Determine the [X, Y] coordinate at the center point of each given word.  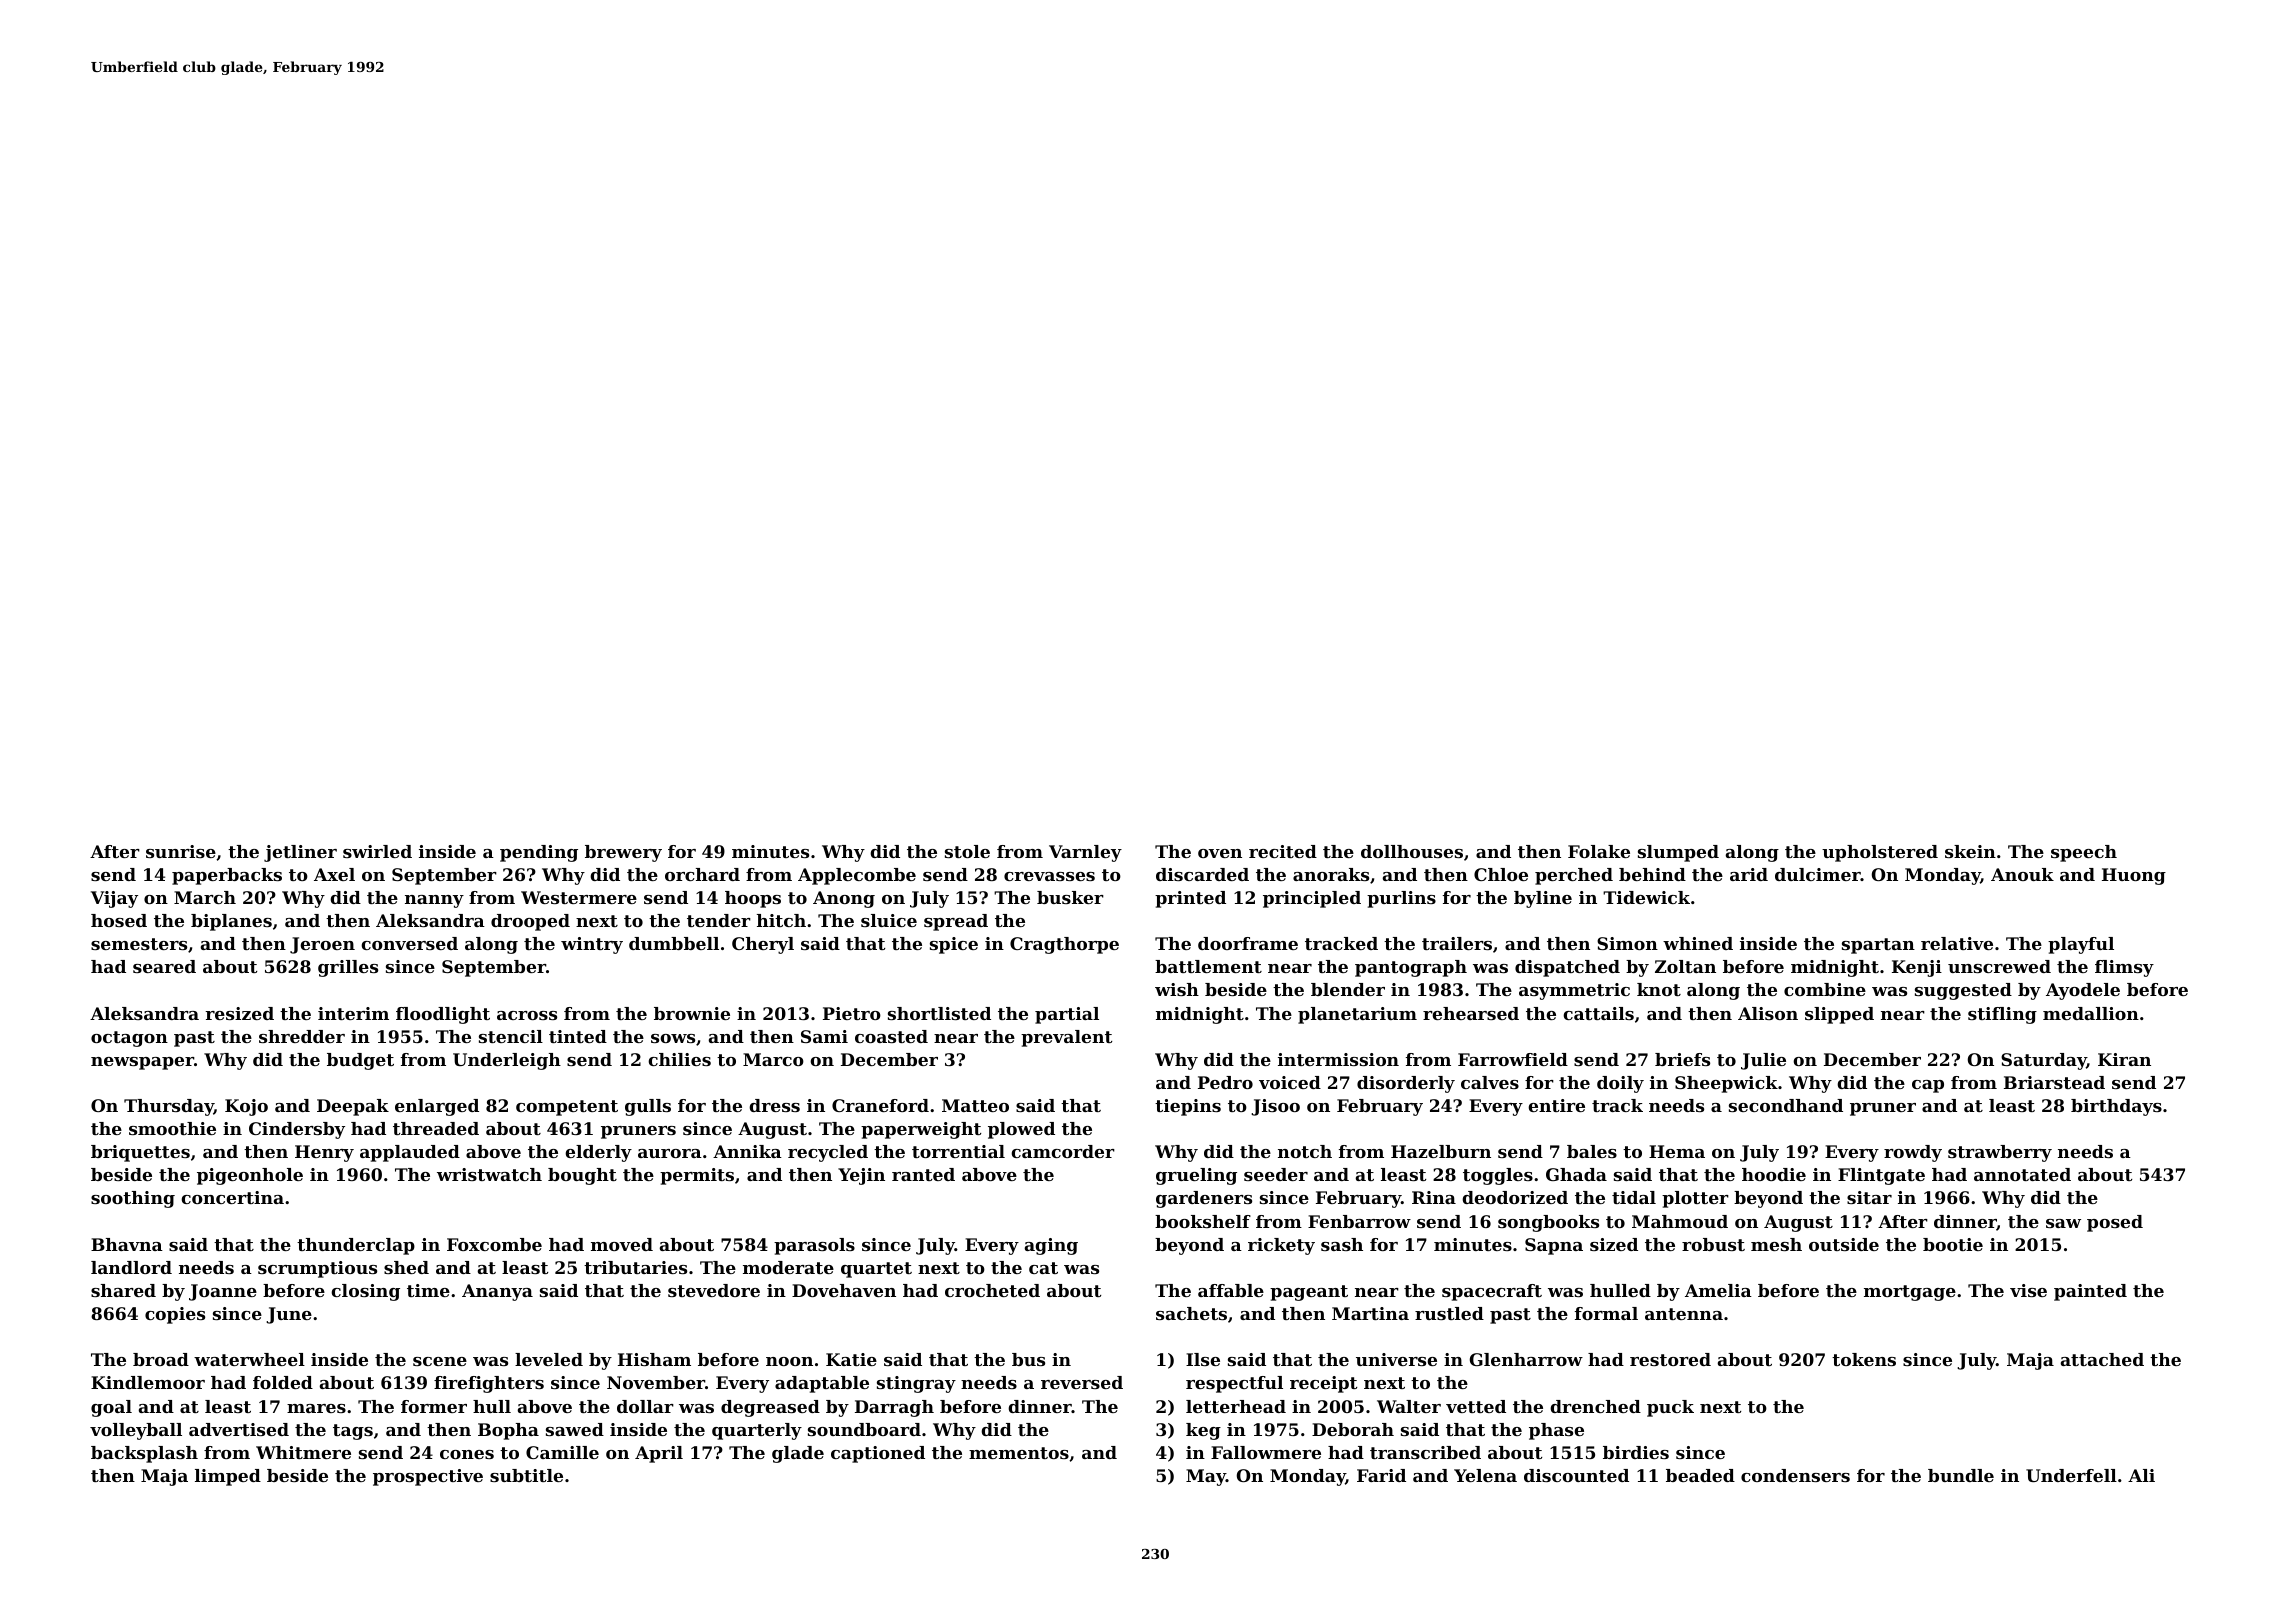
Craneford [880, 1105]
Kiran [2124, 1059]
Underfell [2071, 1475]
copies [175, 1315]
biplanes [231, 922]
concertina [232, 1197]
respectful [1234, 1384]
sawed [575, 1429]
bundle [1961, 1475]
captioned [878, 1454]
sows [673, 1038]
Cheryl [763, 945]
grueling [1196, 1176]
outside [1844, 1244]
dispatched [1567, 968]
